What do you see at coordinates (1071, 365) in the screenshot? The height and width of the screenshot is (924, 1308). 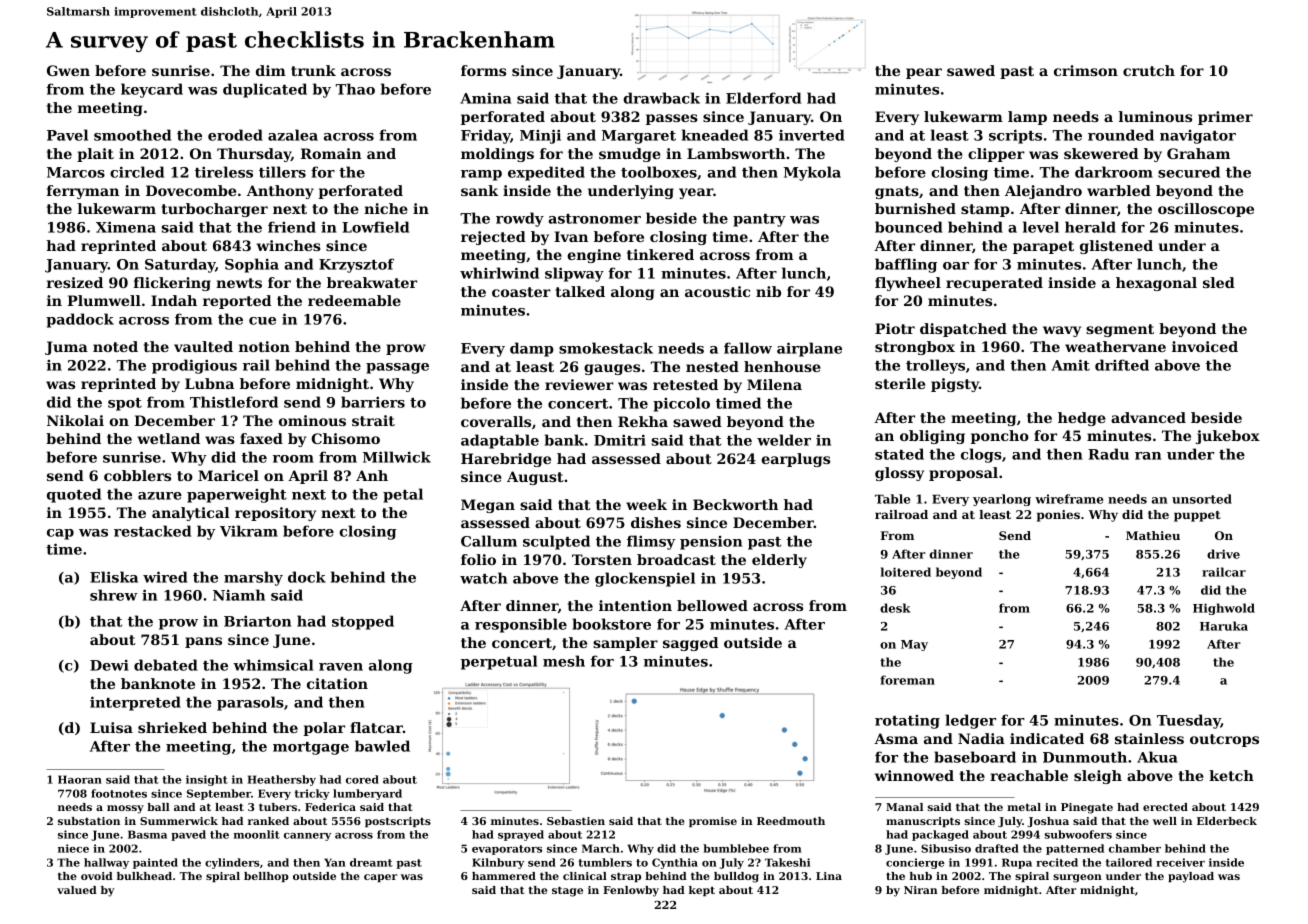 I see `Amit` at bounding box center [1071, 365].
